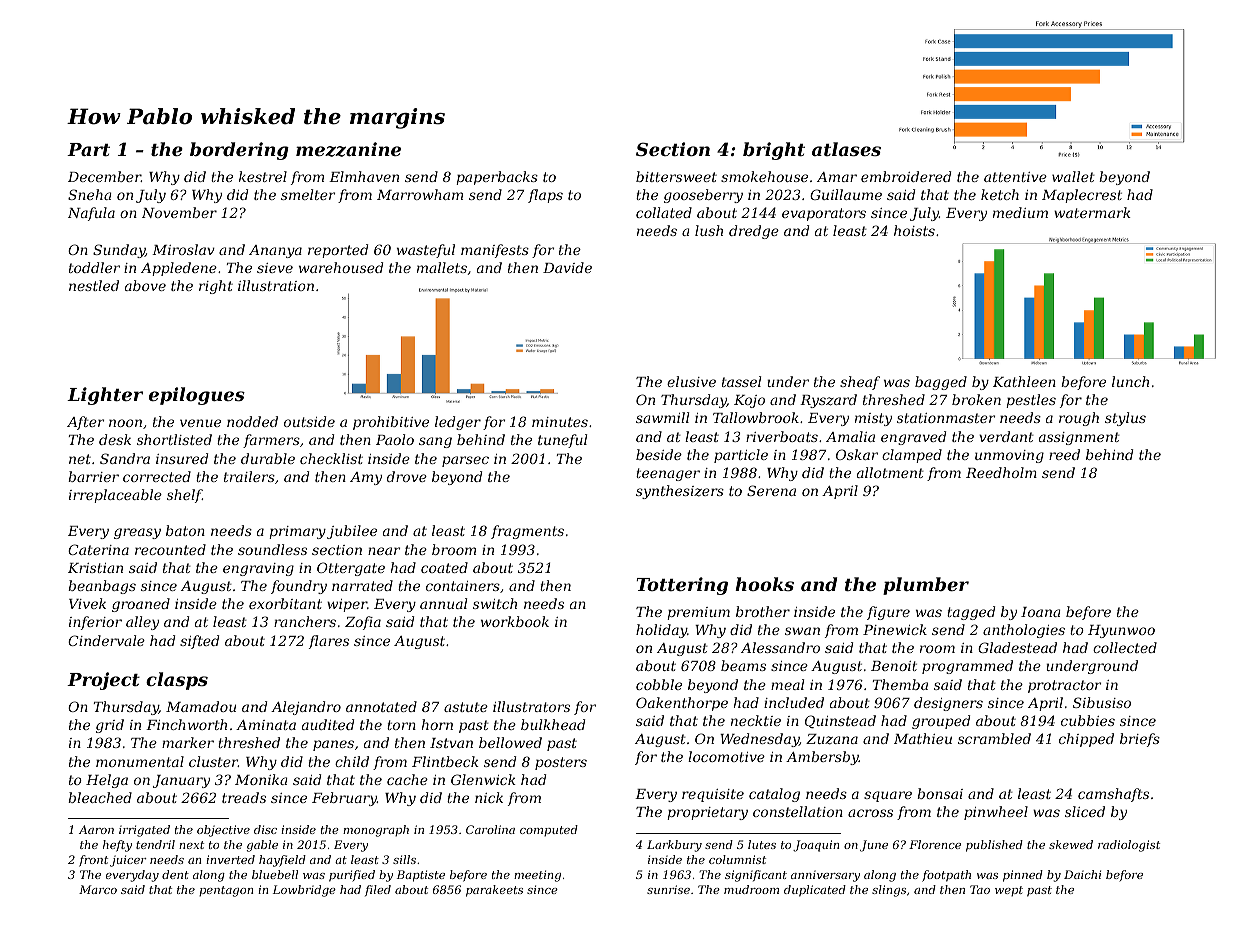  I want to click on Sneha, so click(90, 194).
